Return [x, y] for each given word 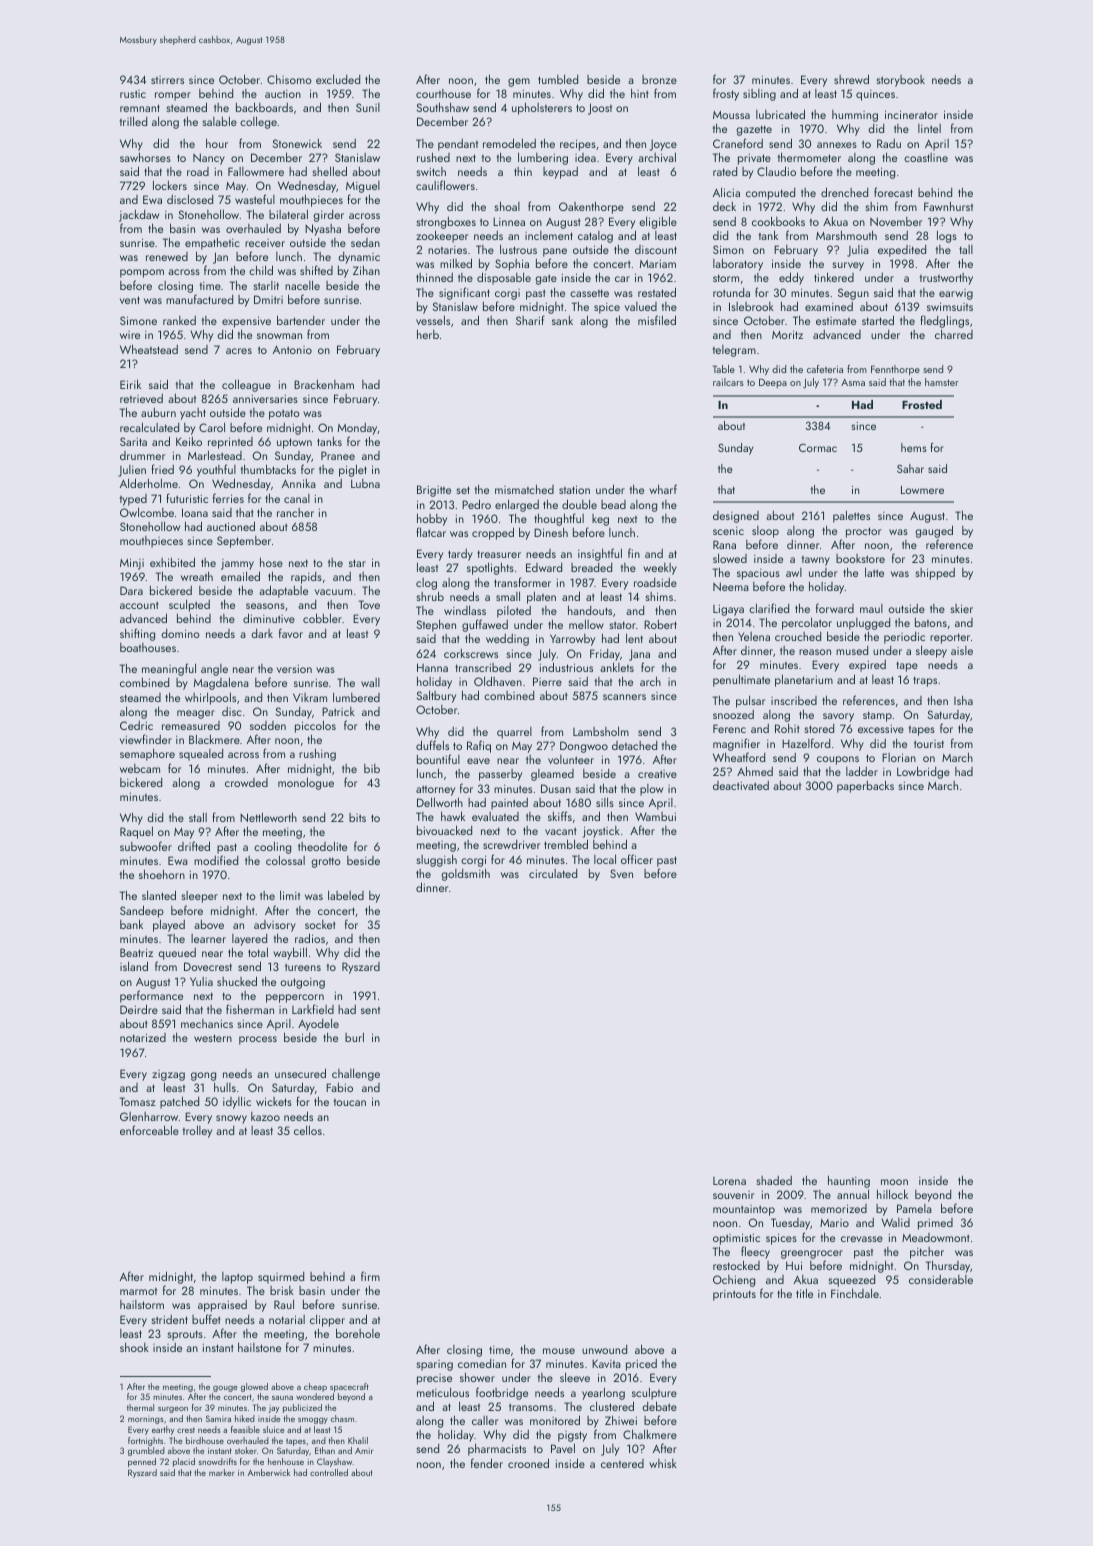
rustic [133, 94]
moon [894, 1182]
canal [297, 498]
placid [184, 1462]
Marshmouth [846, 235]
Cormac [818, 447]
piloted [514, 612]
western [213, 1038]
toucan [350, 1102]
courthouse [443, 93]
